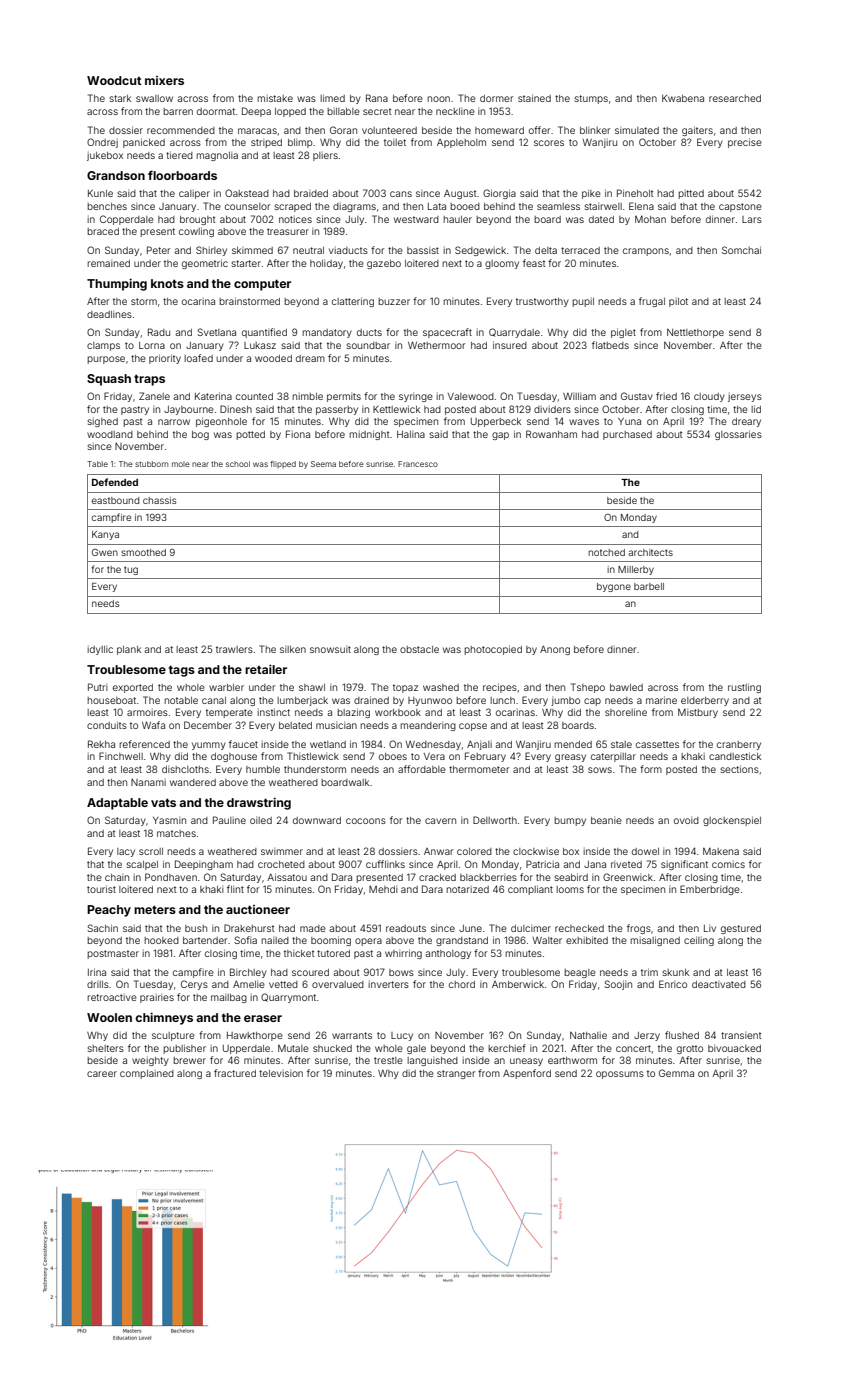 The image size is (849, 1400). What do you see at coordinates (120, 98) in the screenshot?
I see `stark` at bounding box center [120, 98].
